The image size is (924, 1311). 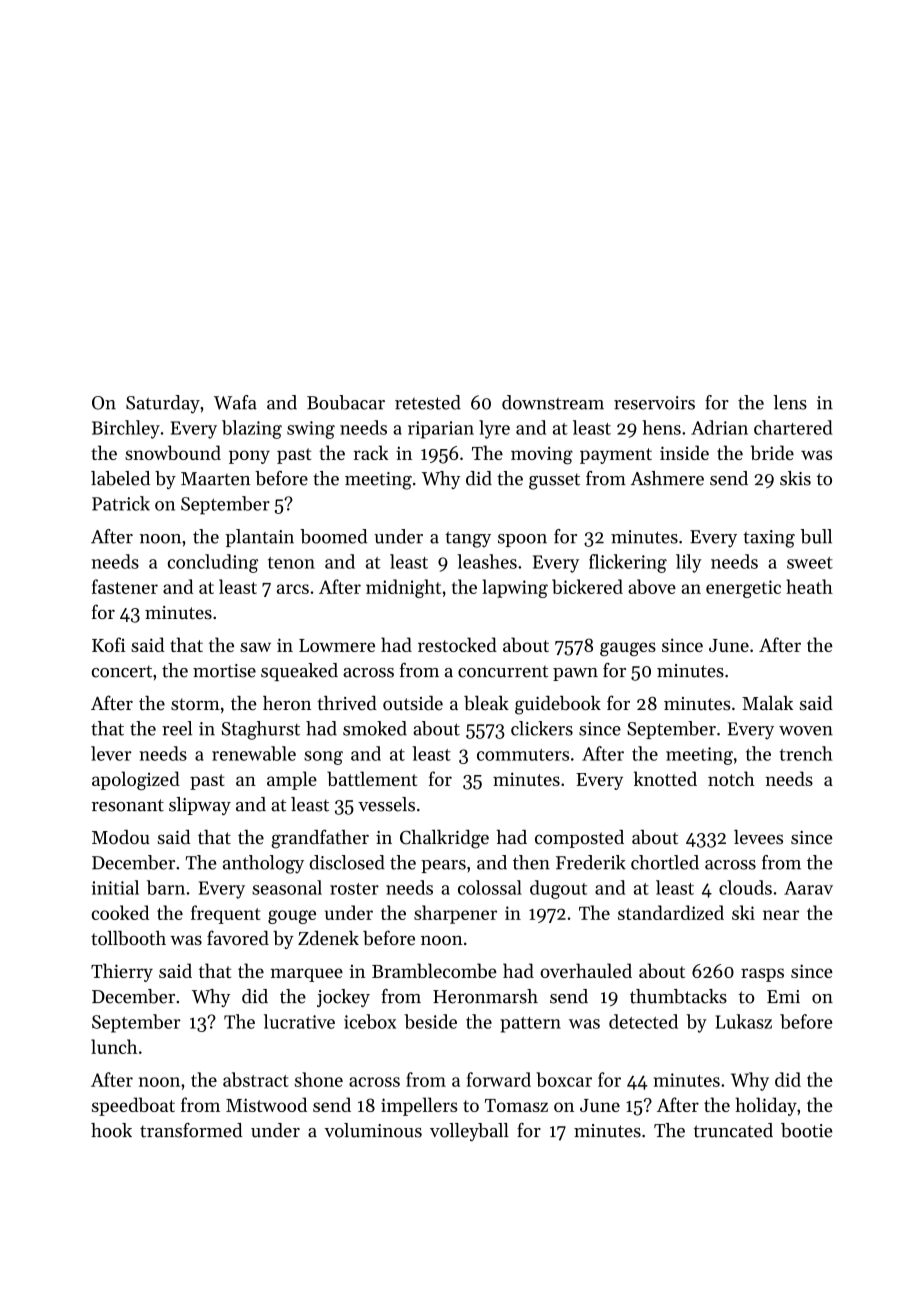 What do you see at coordinates (216, 479) in the screenshot?
I see `Maarten` at bounding box center [216, 479].
